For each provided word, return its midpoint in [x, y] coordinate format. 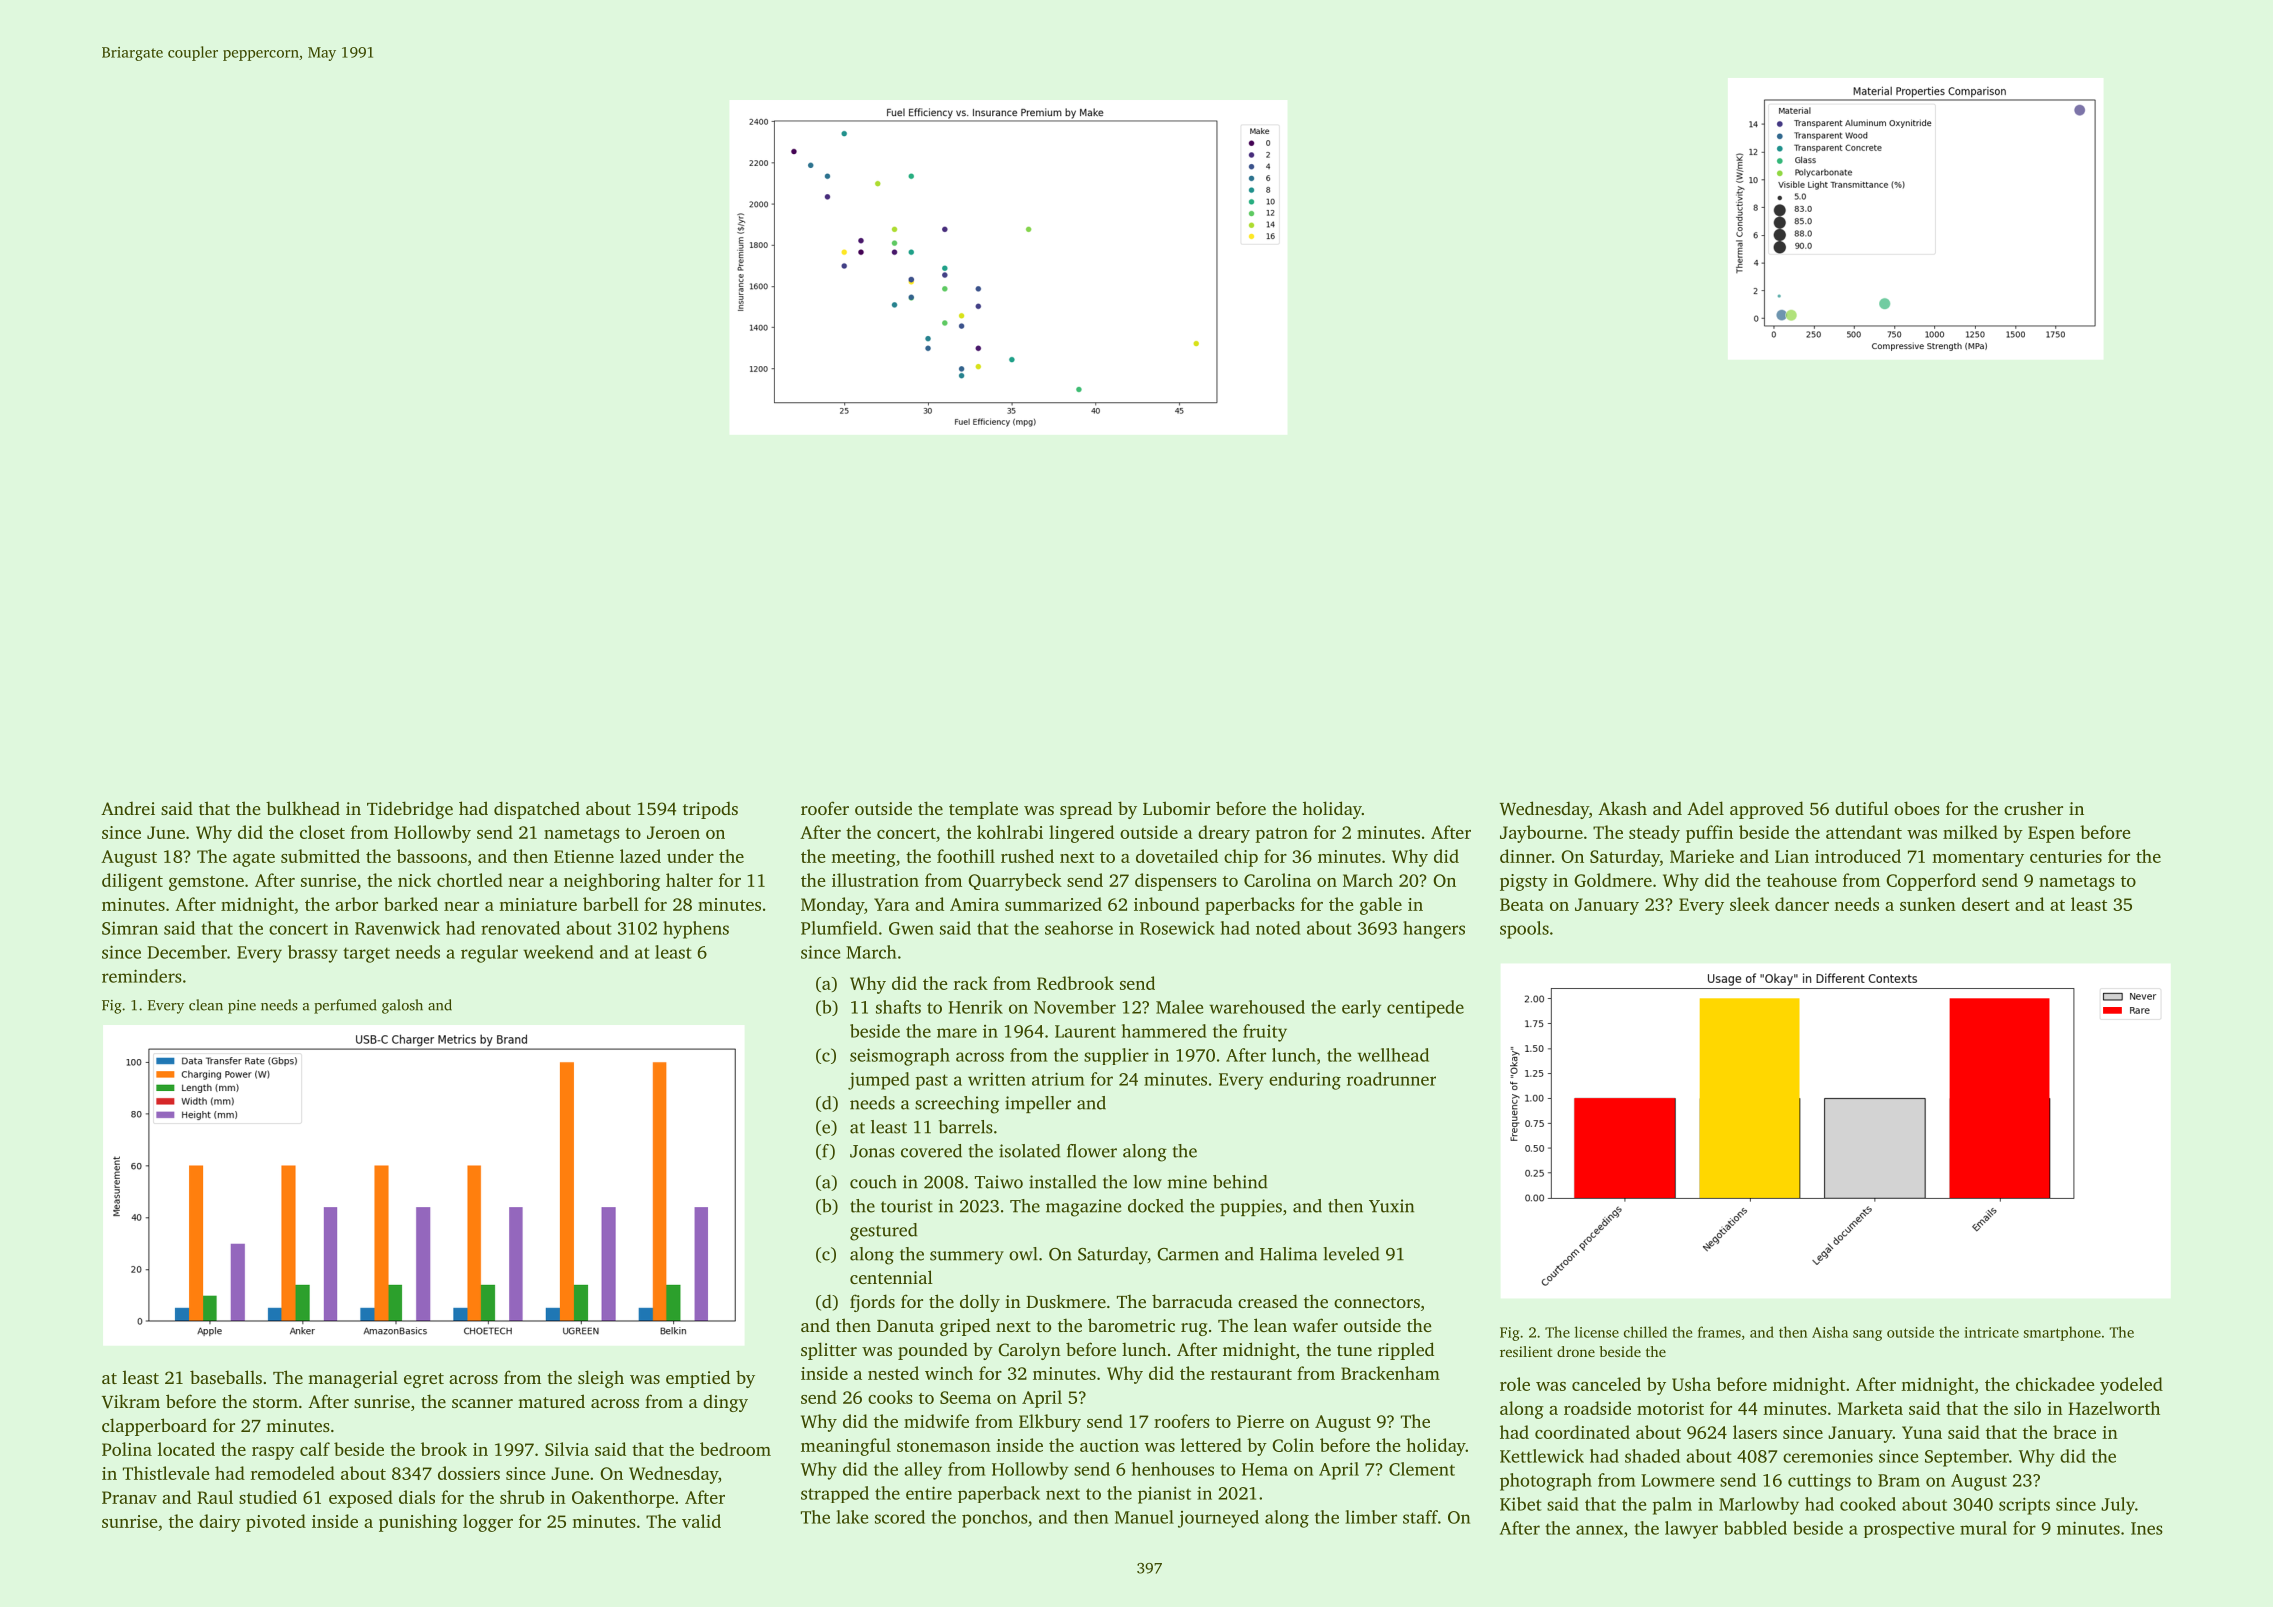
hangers [1434, 930]
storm [275, 1402]
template [983, 810]
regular [489, 954]
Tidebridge [410, 810]
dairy [220, 1523]
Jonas [872, 1151]
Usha [1691, 1384]
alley [923, 1471]
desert [1986, 904]
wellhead [1393, 1055]
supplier [1116, 1056]
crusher [2033, 808]
